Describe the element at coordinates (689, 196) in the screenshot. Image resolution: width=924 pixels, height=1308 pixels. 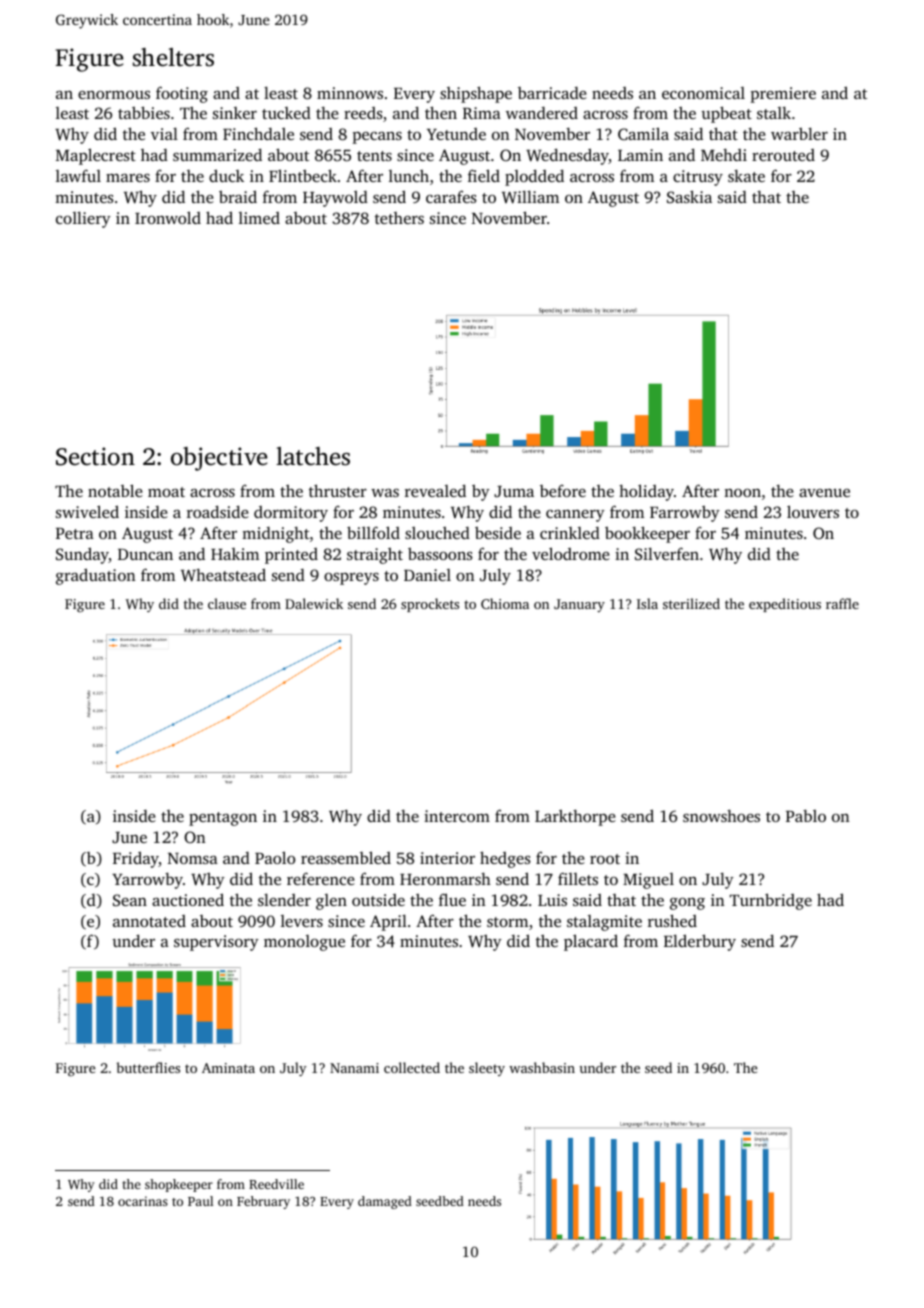
I see `Saskia` at that location.
